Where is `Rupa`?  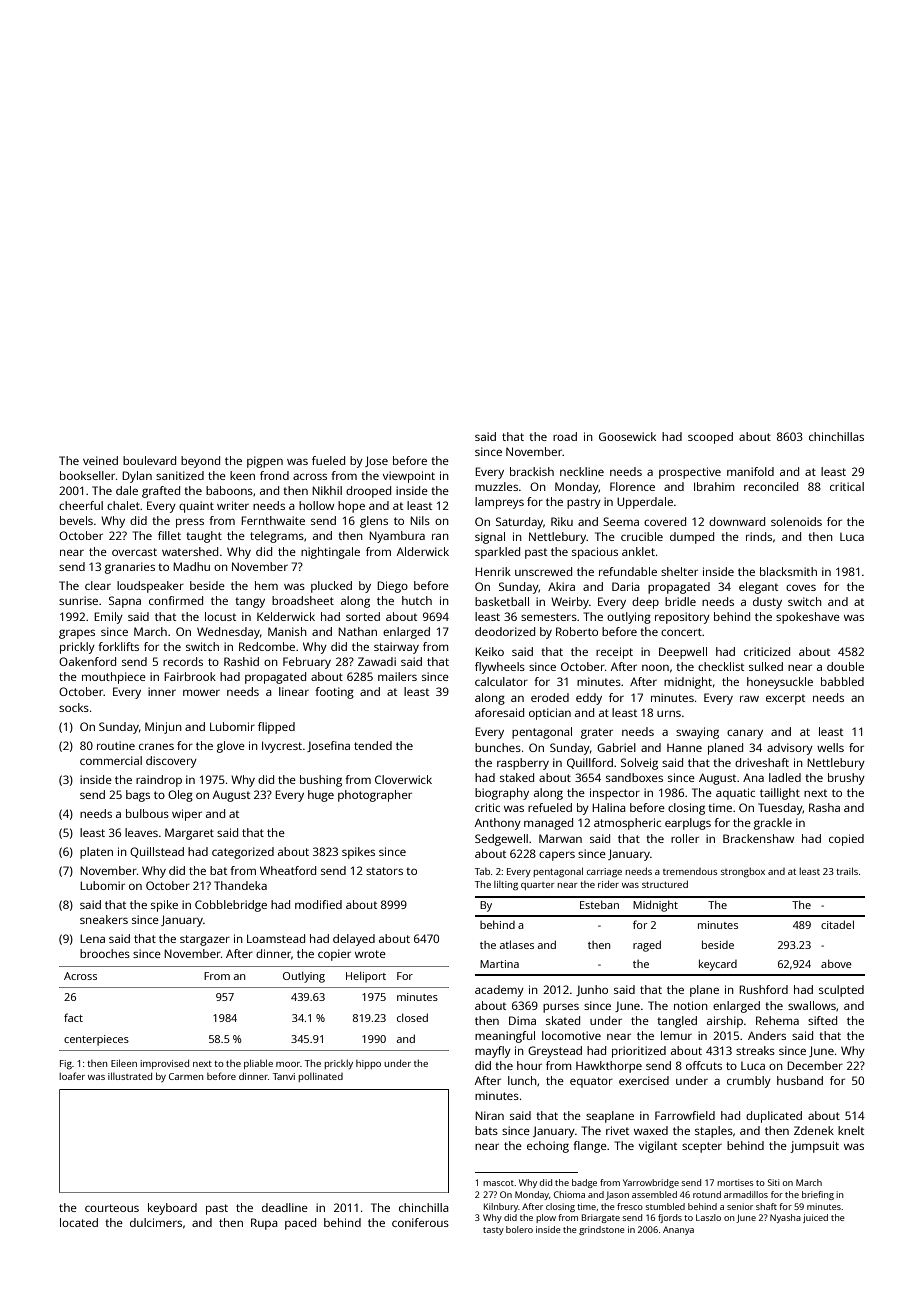 Rupa is located at coordinates (264, 1224).
